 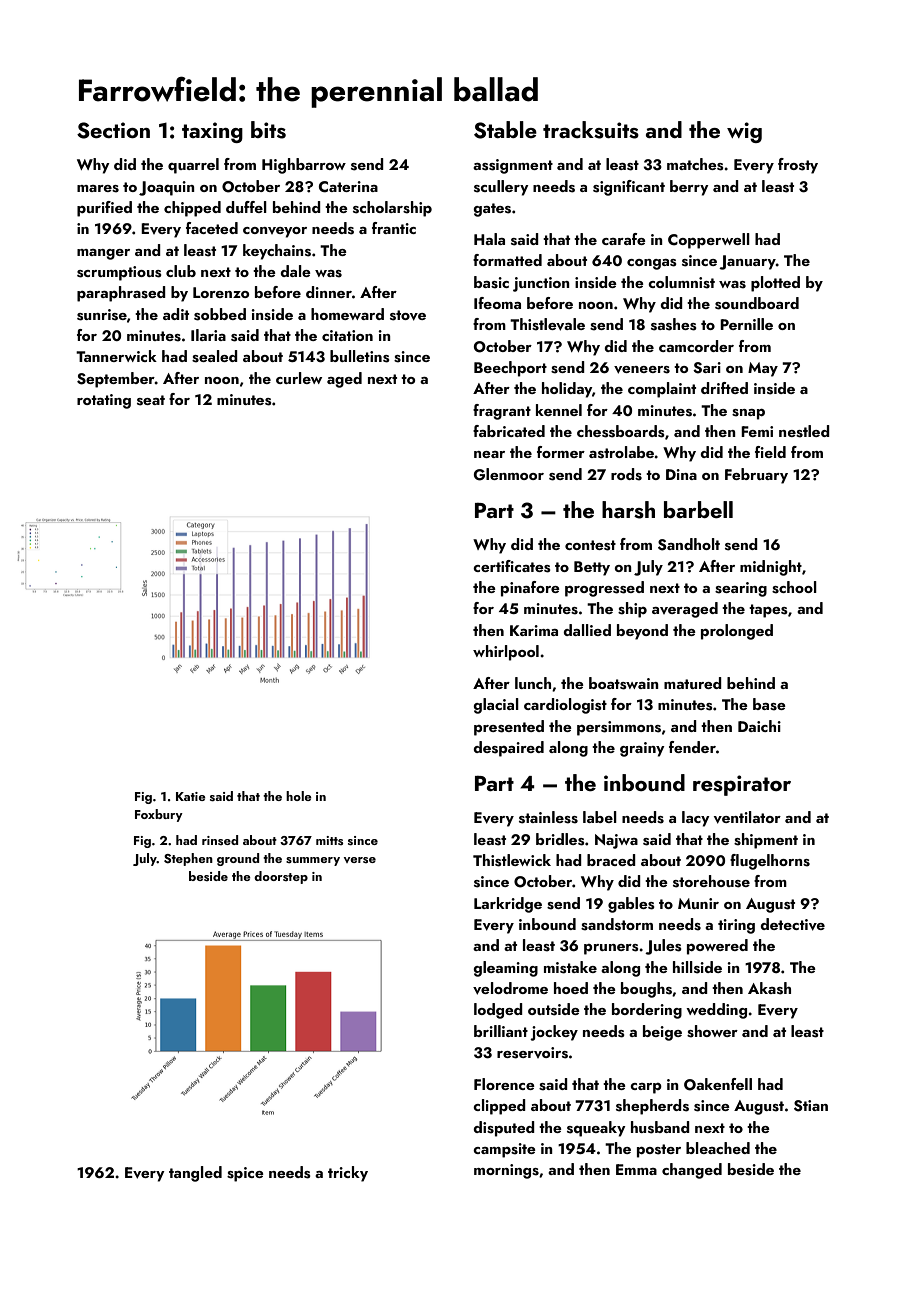 I want to click on soundboard, so click(x=757, y=303).
